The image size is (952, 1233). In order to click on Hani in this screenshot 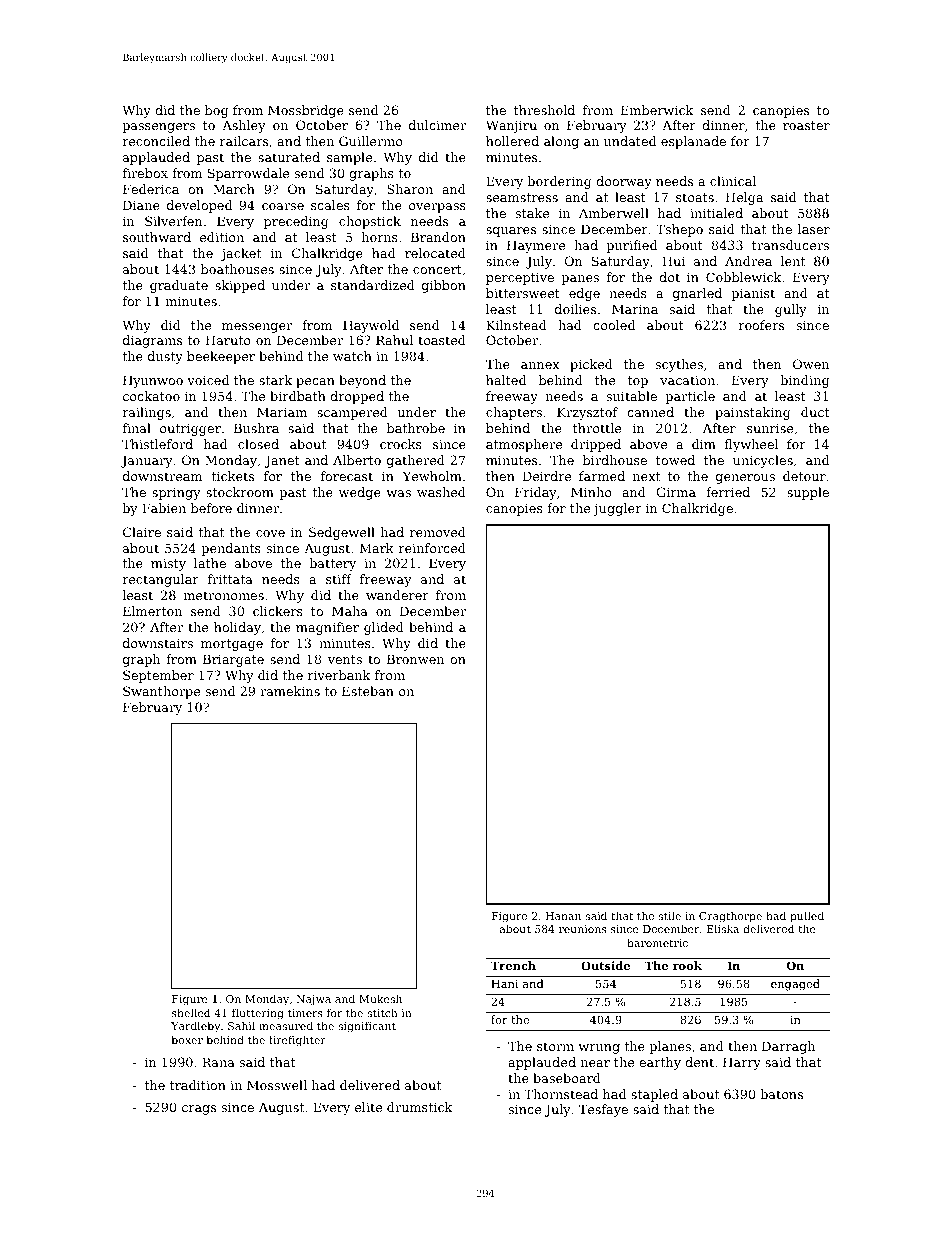, I will do `click(504, 983)`.
